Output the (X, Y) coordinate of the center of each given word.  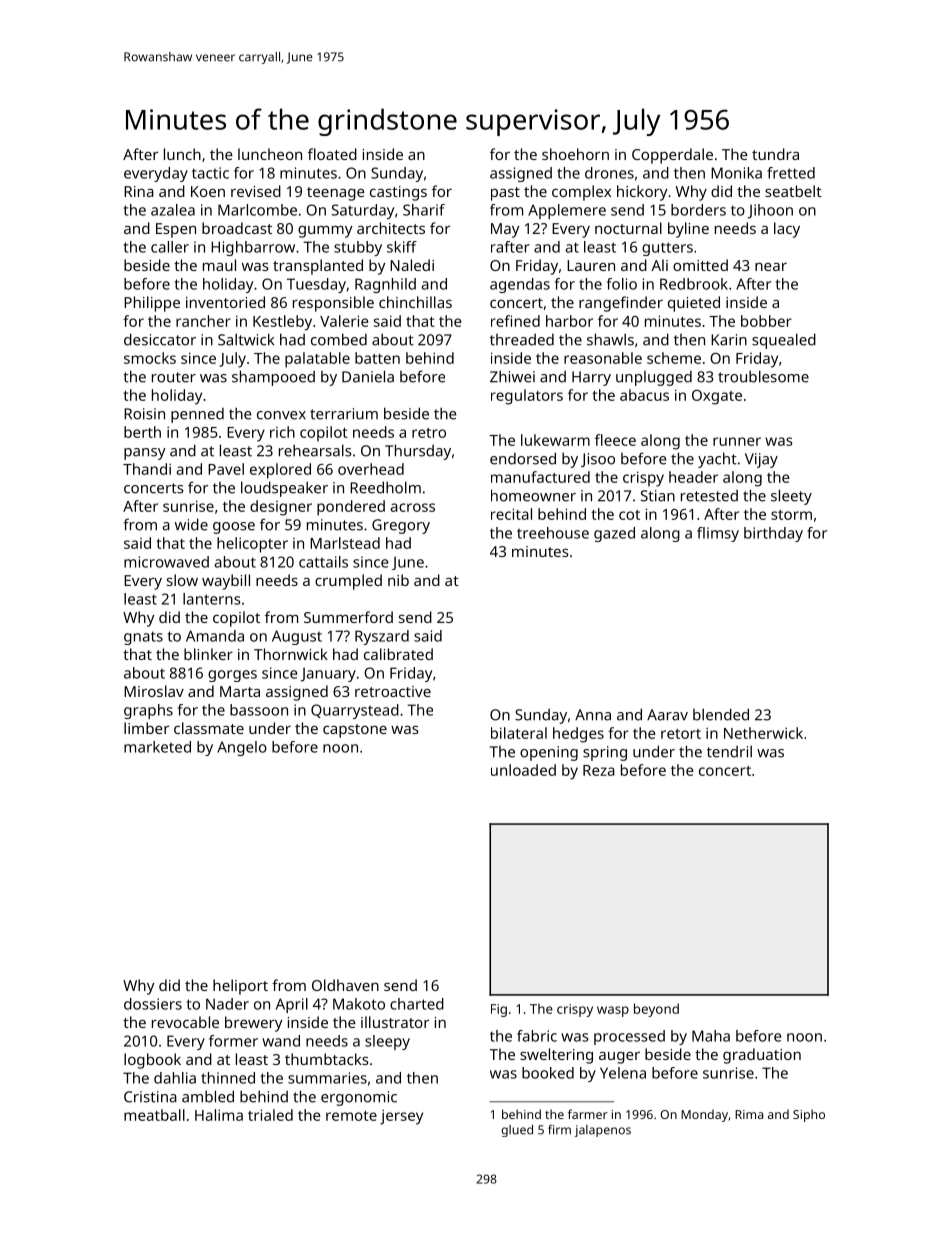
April (292, 1005)
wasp (613, 1011)
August (297, 637)
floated (332, 154)
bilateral (519, 733)
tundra (775, 154)
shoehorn (575, 154)
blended (721, 714)
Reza (599, 770)
